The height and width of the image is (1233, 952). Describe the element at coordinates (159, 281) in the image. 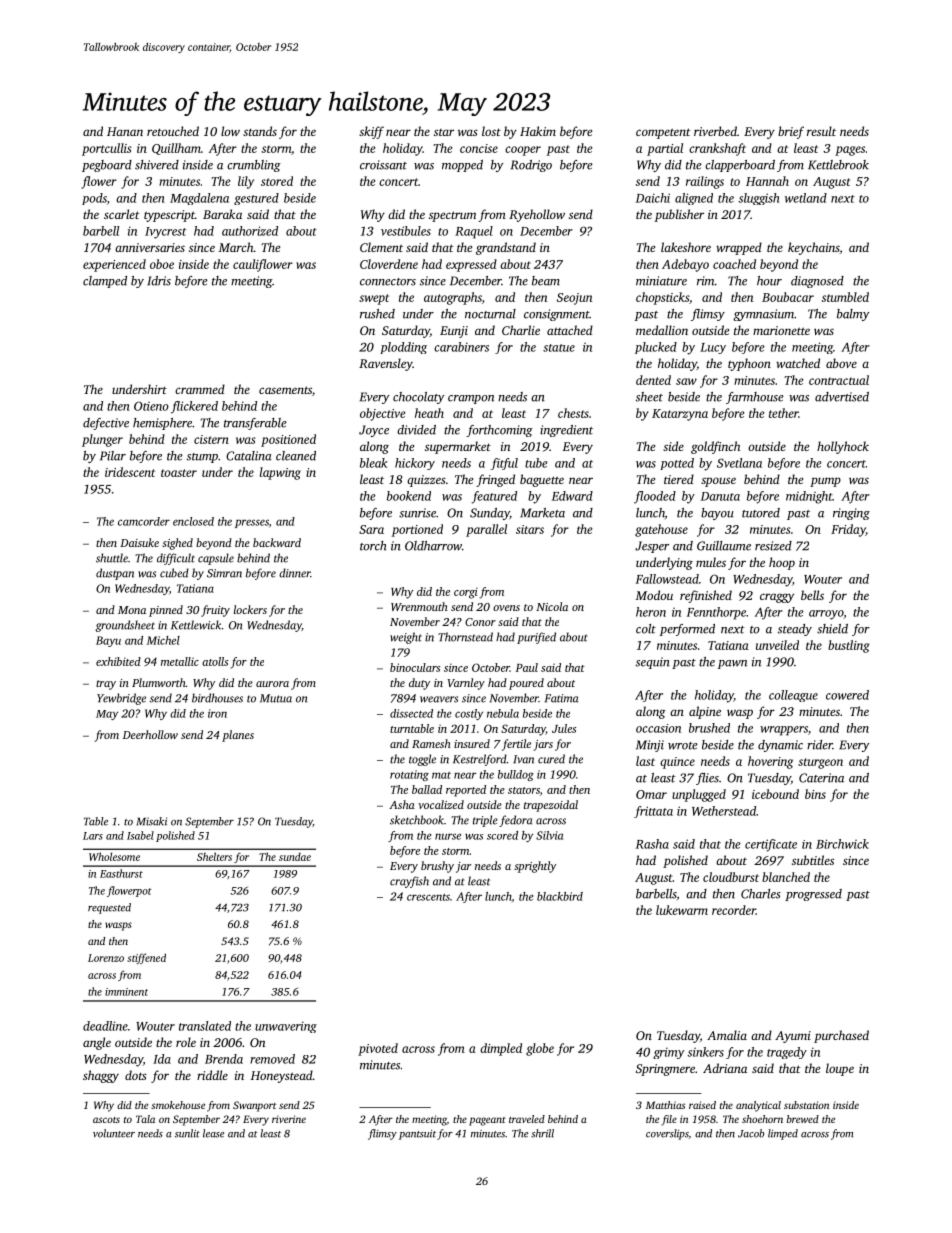

I see `Idris` at that location.
